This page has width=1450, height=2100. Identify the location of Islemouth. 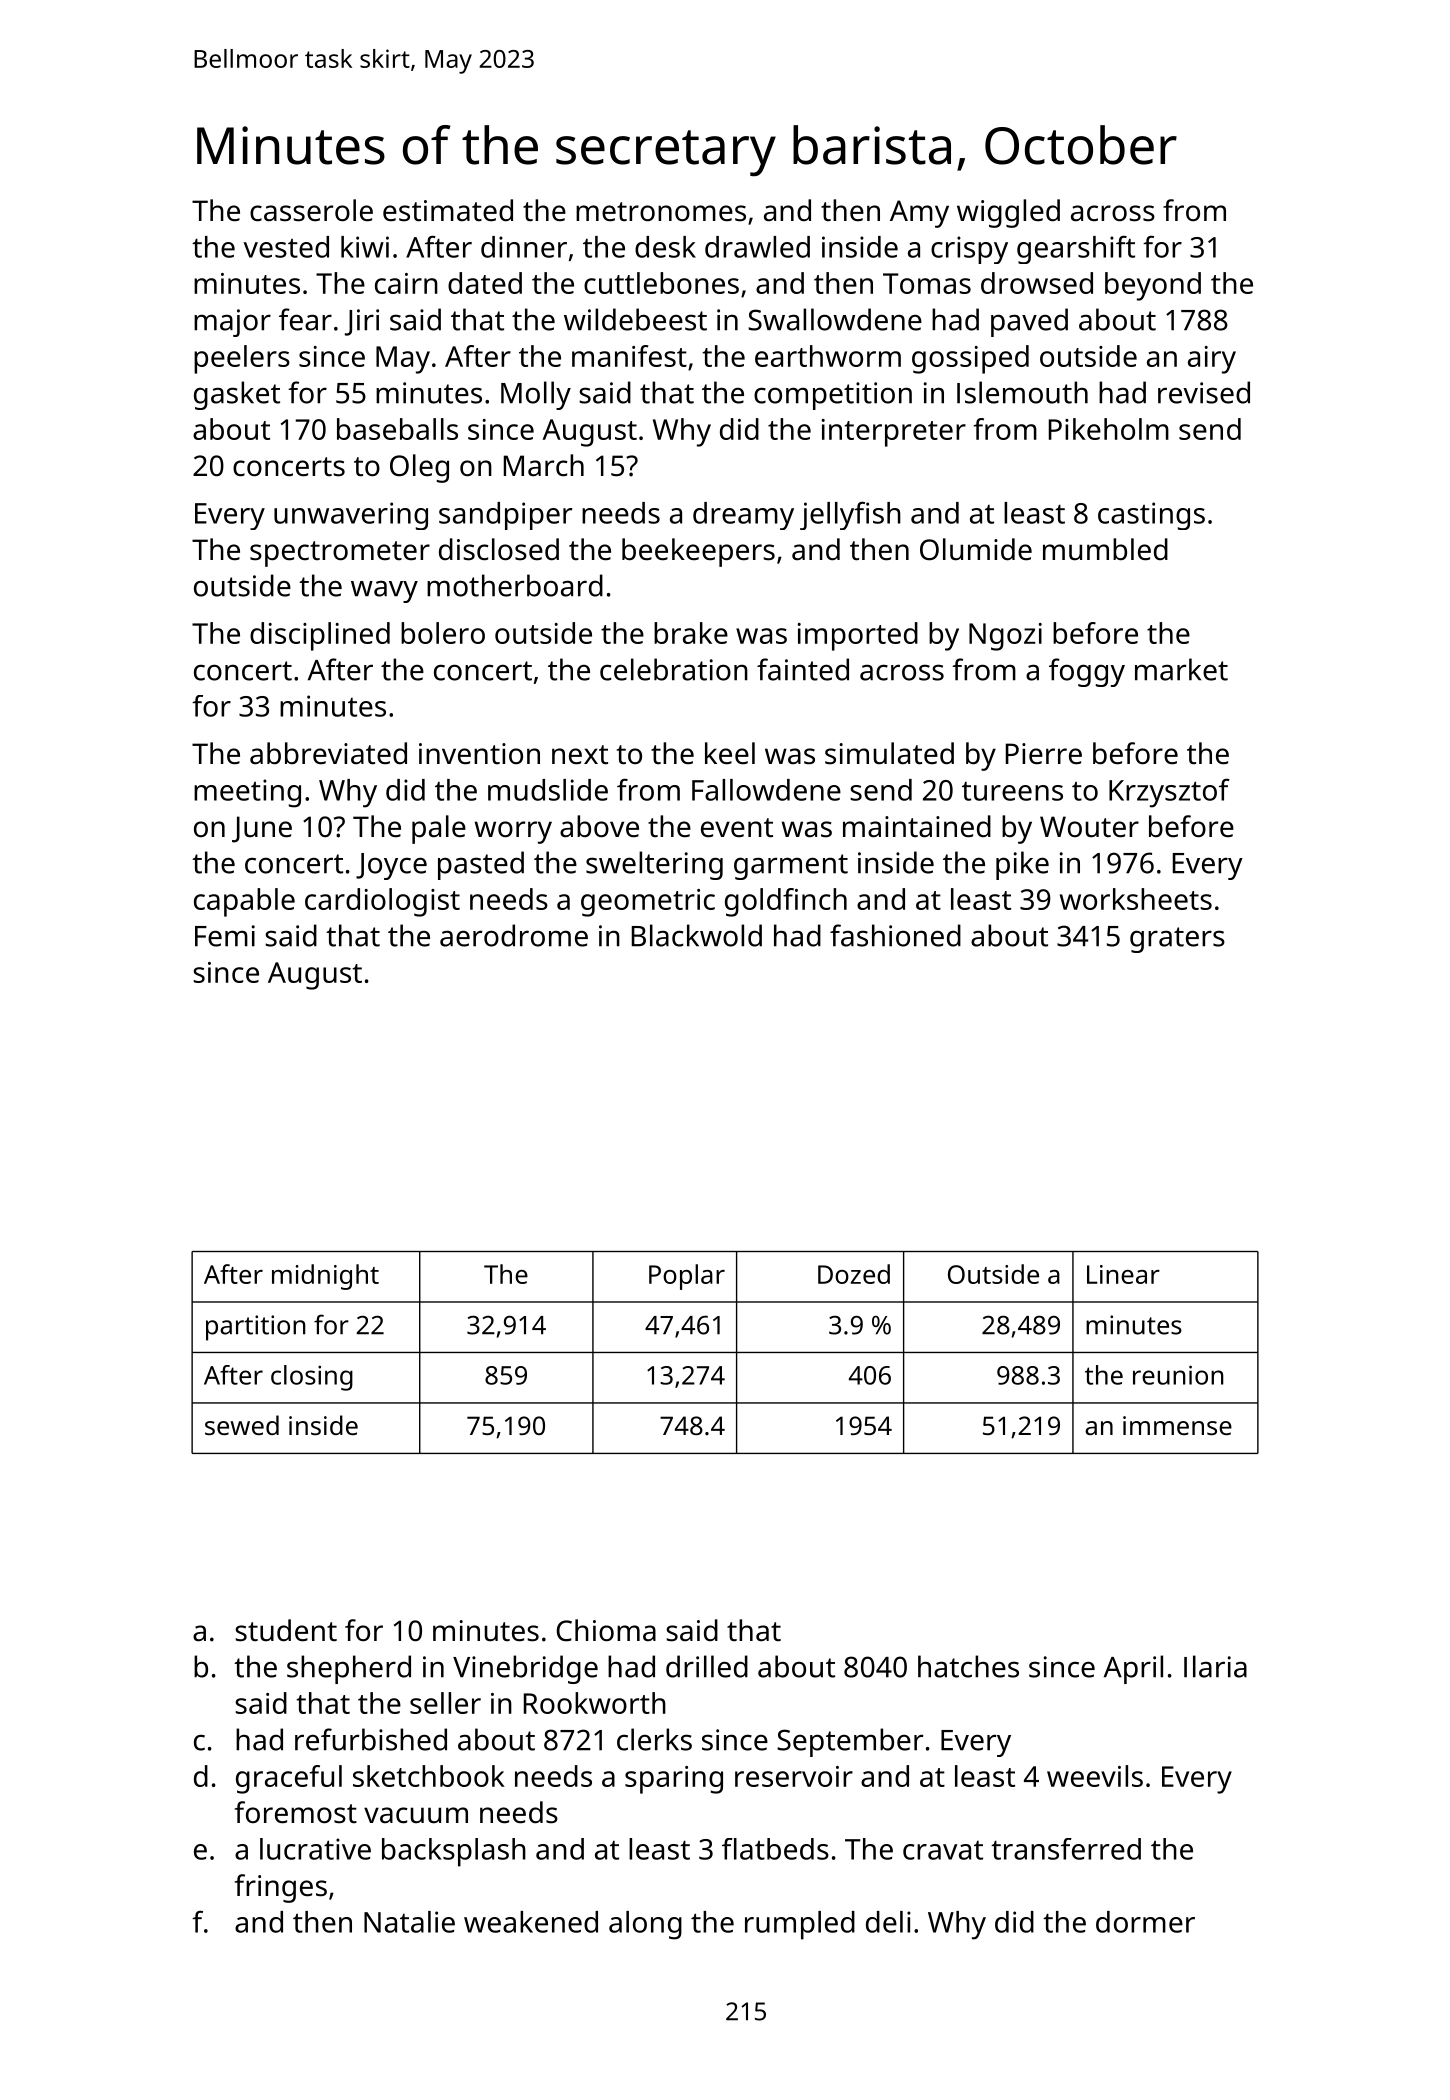
(1022, 392).
